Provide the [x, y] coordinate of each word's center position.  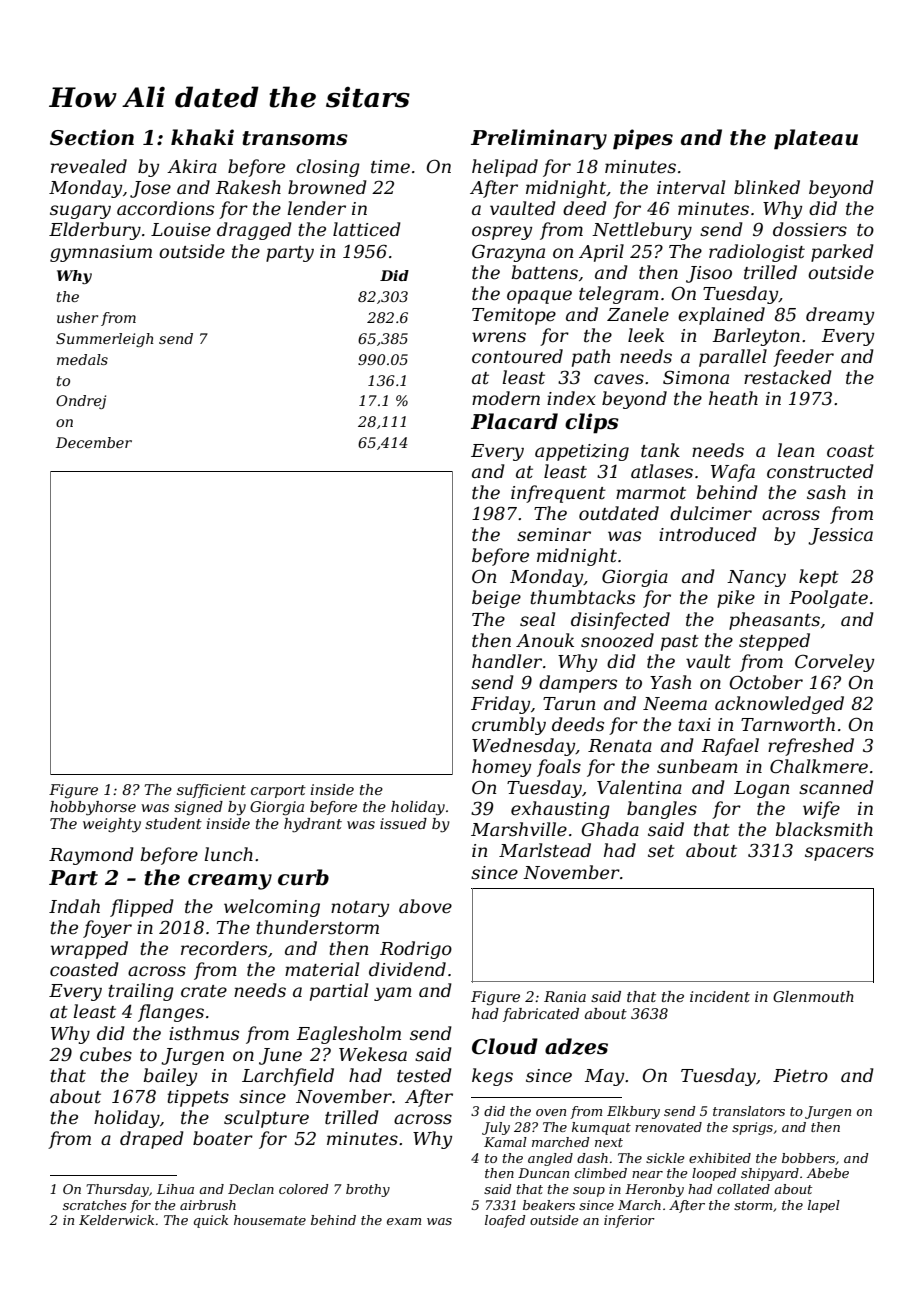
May [604, 1077]
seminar [554, 535]
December [94, 442]
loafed [505, 1221]
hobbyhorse [93, 808]
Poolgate [828, 599]
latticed [367, 229]
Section [92, 137]
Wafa [733, 473]
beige [496, 599]
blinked [767, 187]
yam [393, 994]
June [280, 1056]
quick [211, 1221]
